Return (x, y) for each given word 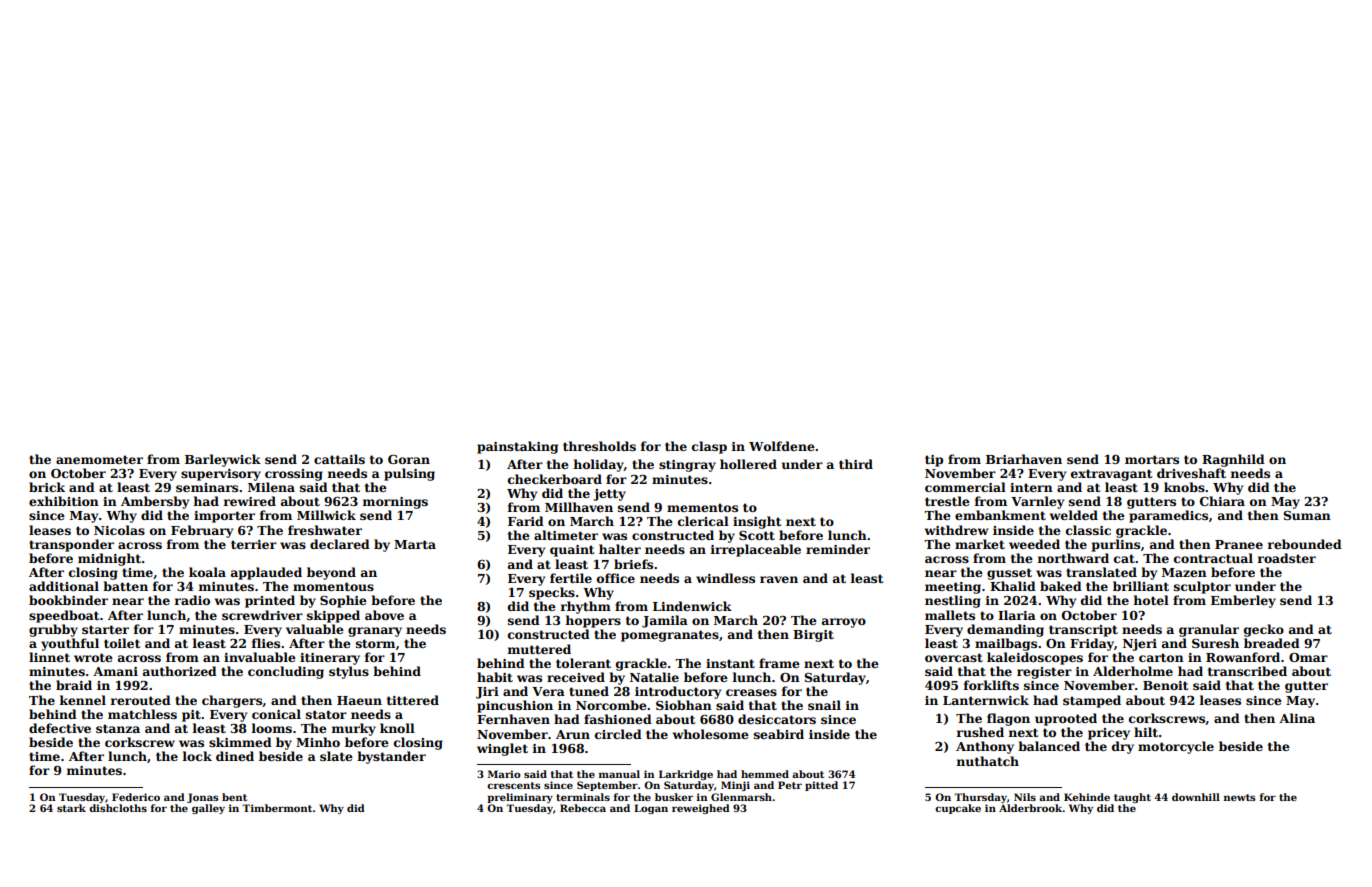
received (576, 677)
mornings (395, 503)
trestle (947, 501)
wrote (93, 657)
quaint (572, 551)
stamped (1092, 701)
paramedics (1168, 516)
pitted (821, 786)
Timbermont (277, 808)
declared (340, 544)
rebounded (1305, 544)
